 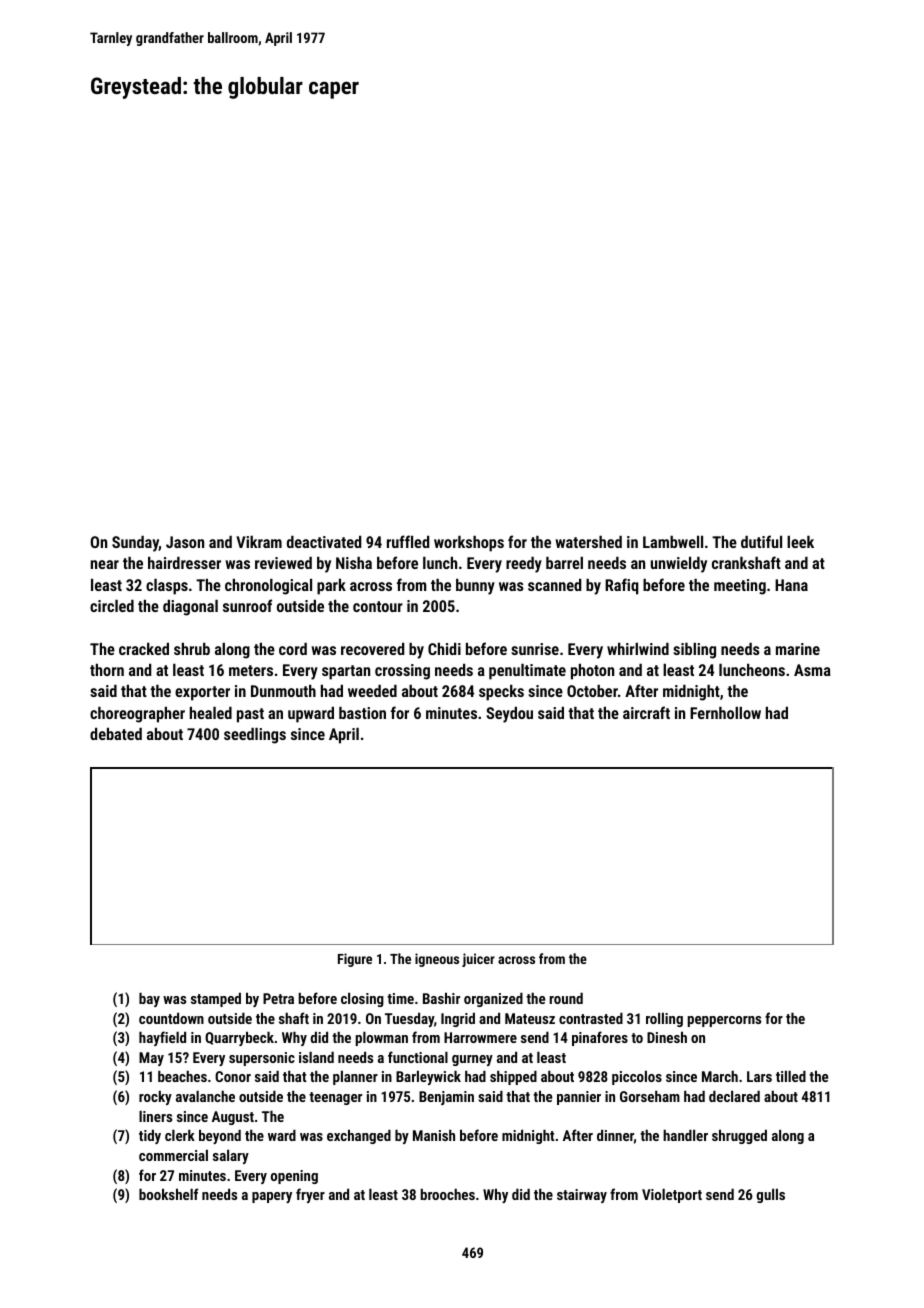 What do you see at coordinates (441, 998) in the screenshot?
I see `Bashir` at bounding box center [441, 998].
